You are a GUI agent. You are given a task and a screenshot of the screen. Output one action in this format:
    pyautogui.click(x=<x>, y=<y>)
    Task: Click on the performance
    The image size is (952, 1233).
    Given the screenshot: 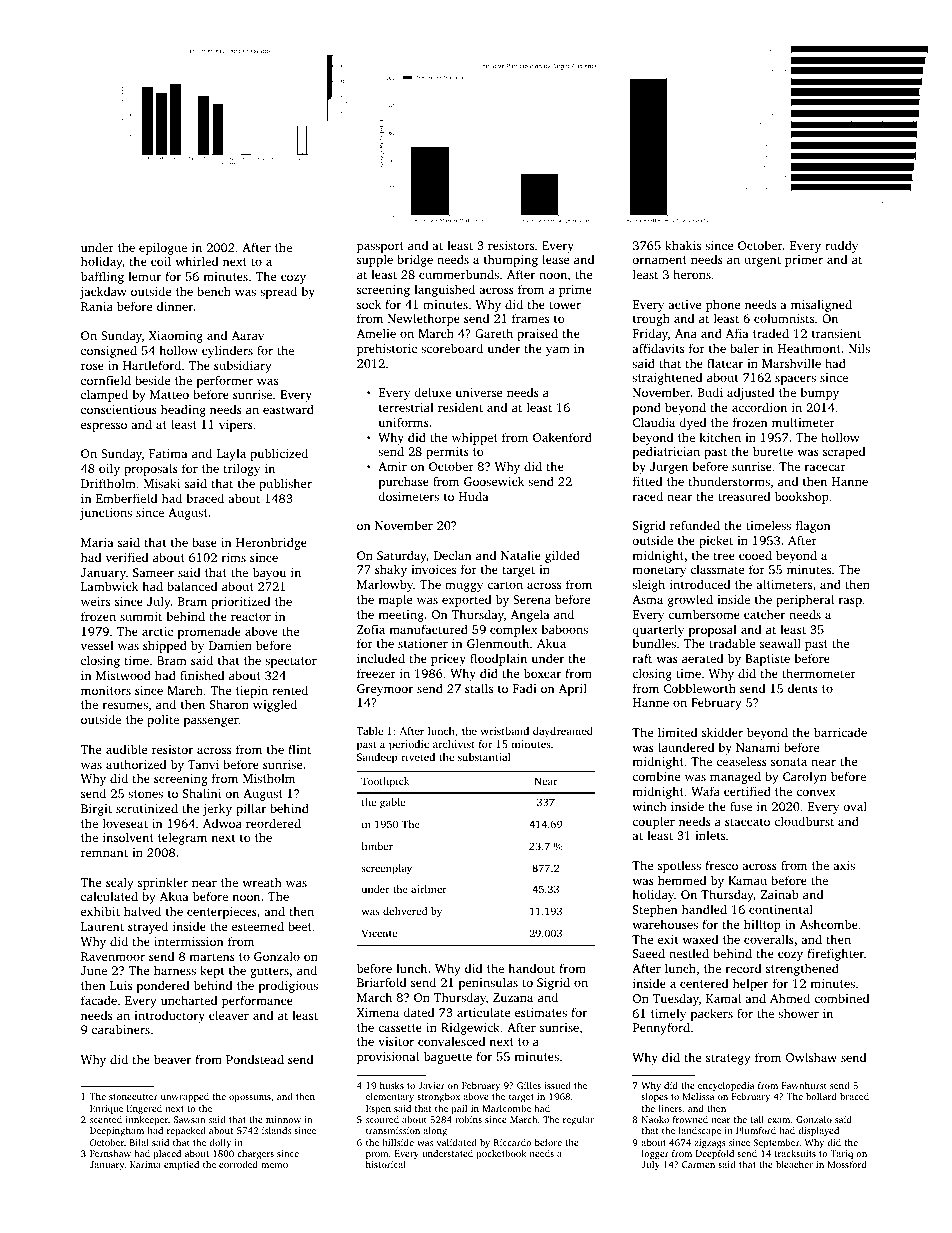 What is the action you would take?
    pyautogui.click(x=257, y=1001)
